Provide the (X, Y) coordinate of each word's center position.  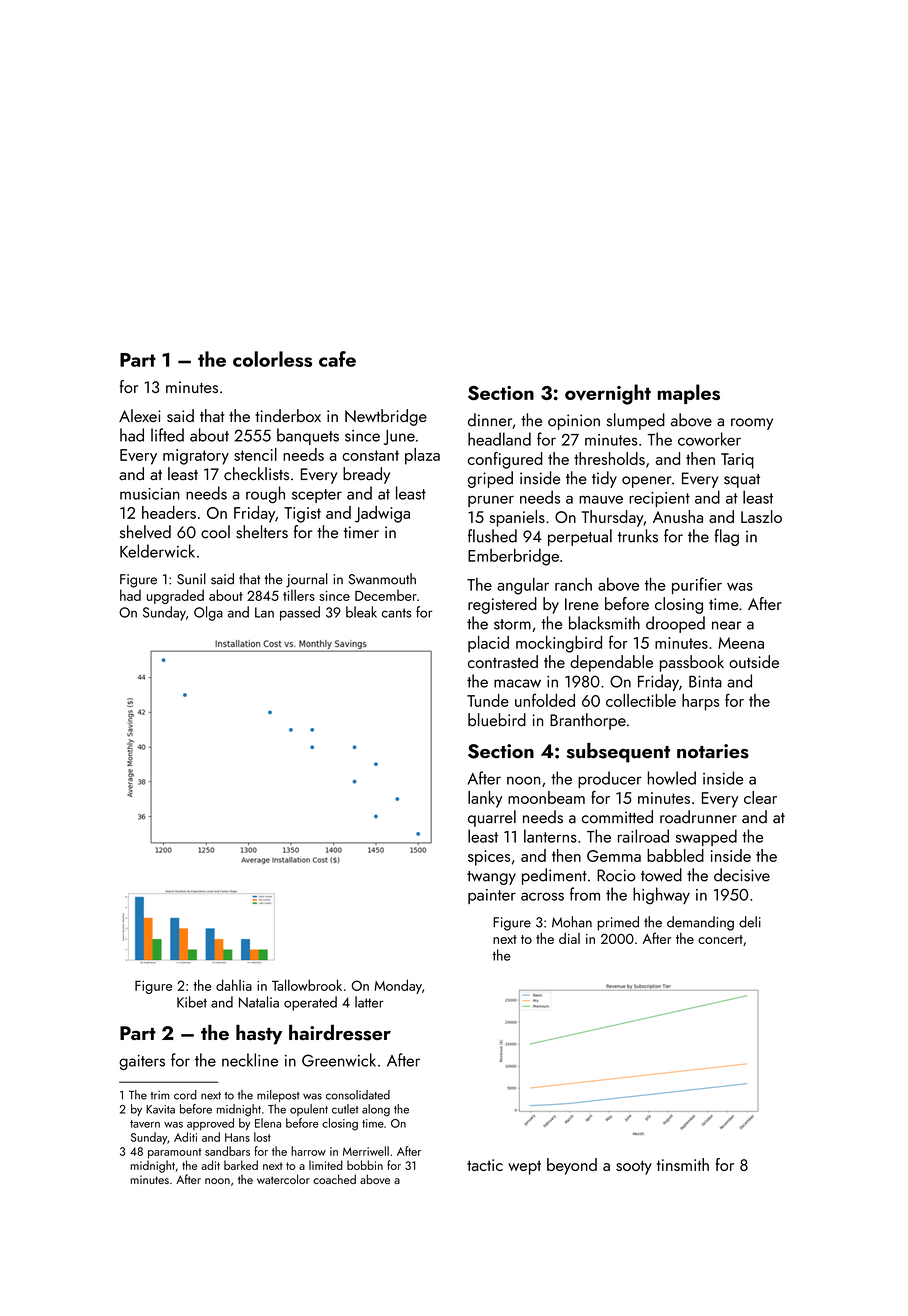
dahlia (234, 985)
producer (610, 779)
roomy (752, 424)
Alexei (140, 415)
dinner (490, 420)
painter (492, 896)
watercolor (283, 1179)
